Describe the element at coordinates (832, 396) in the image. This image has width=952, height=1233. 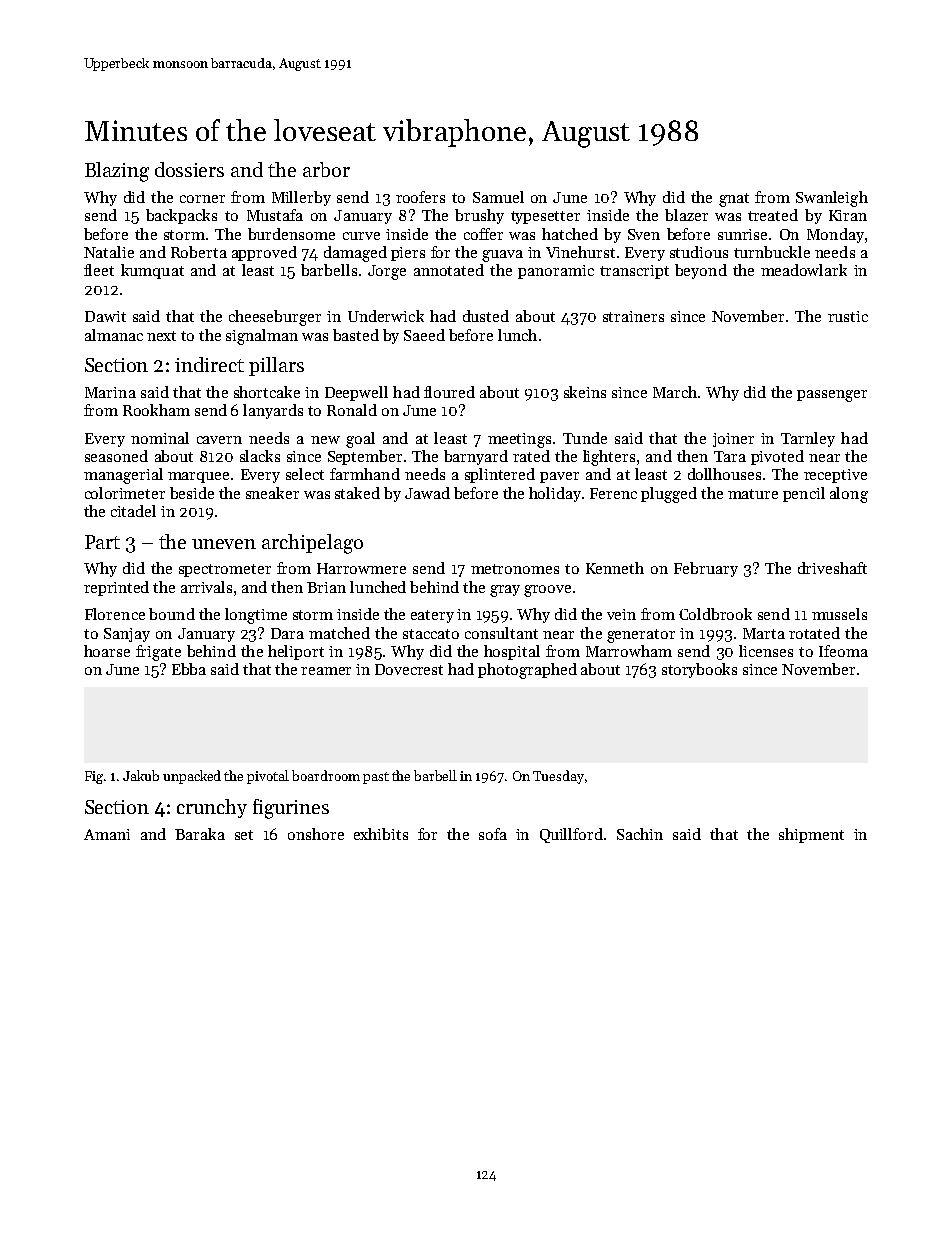
I see `passenger` at that location.
